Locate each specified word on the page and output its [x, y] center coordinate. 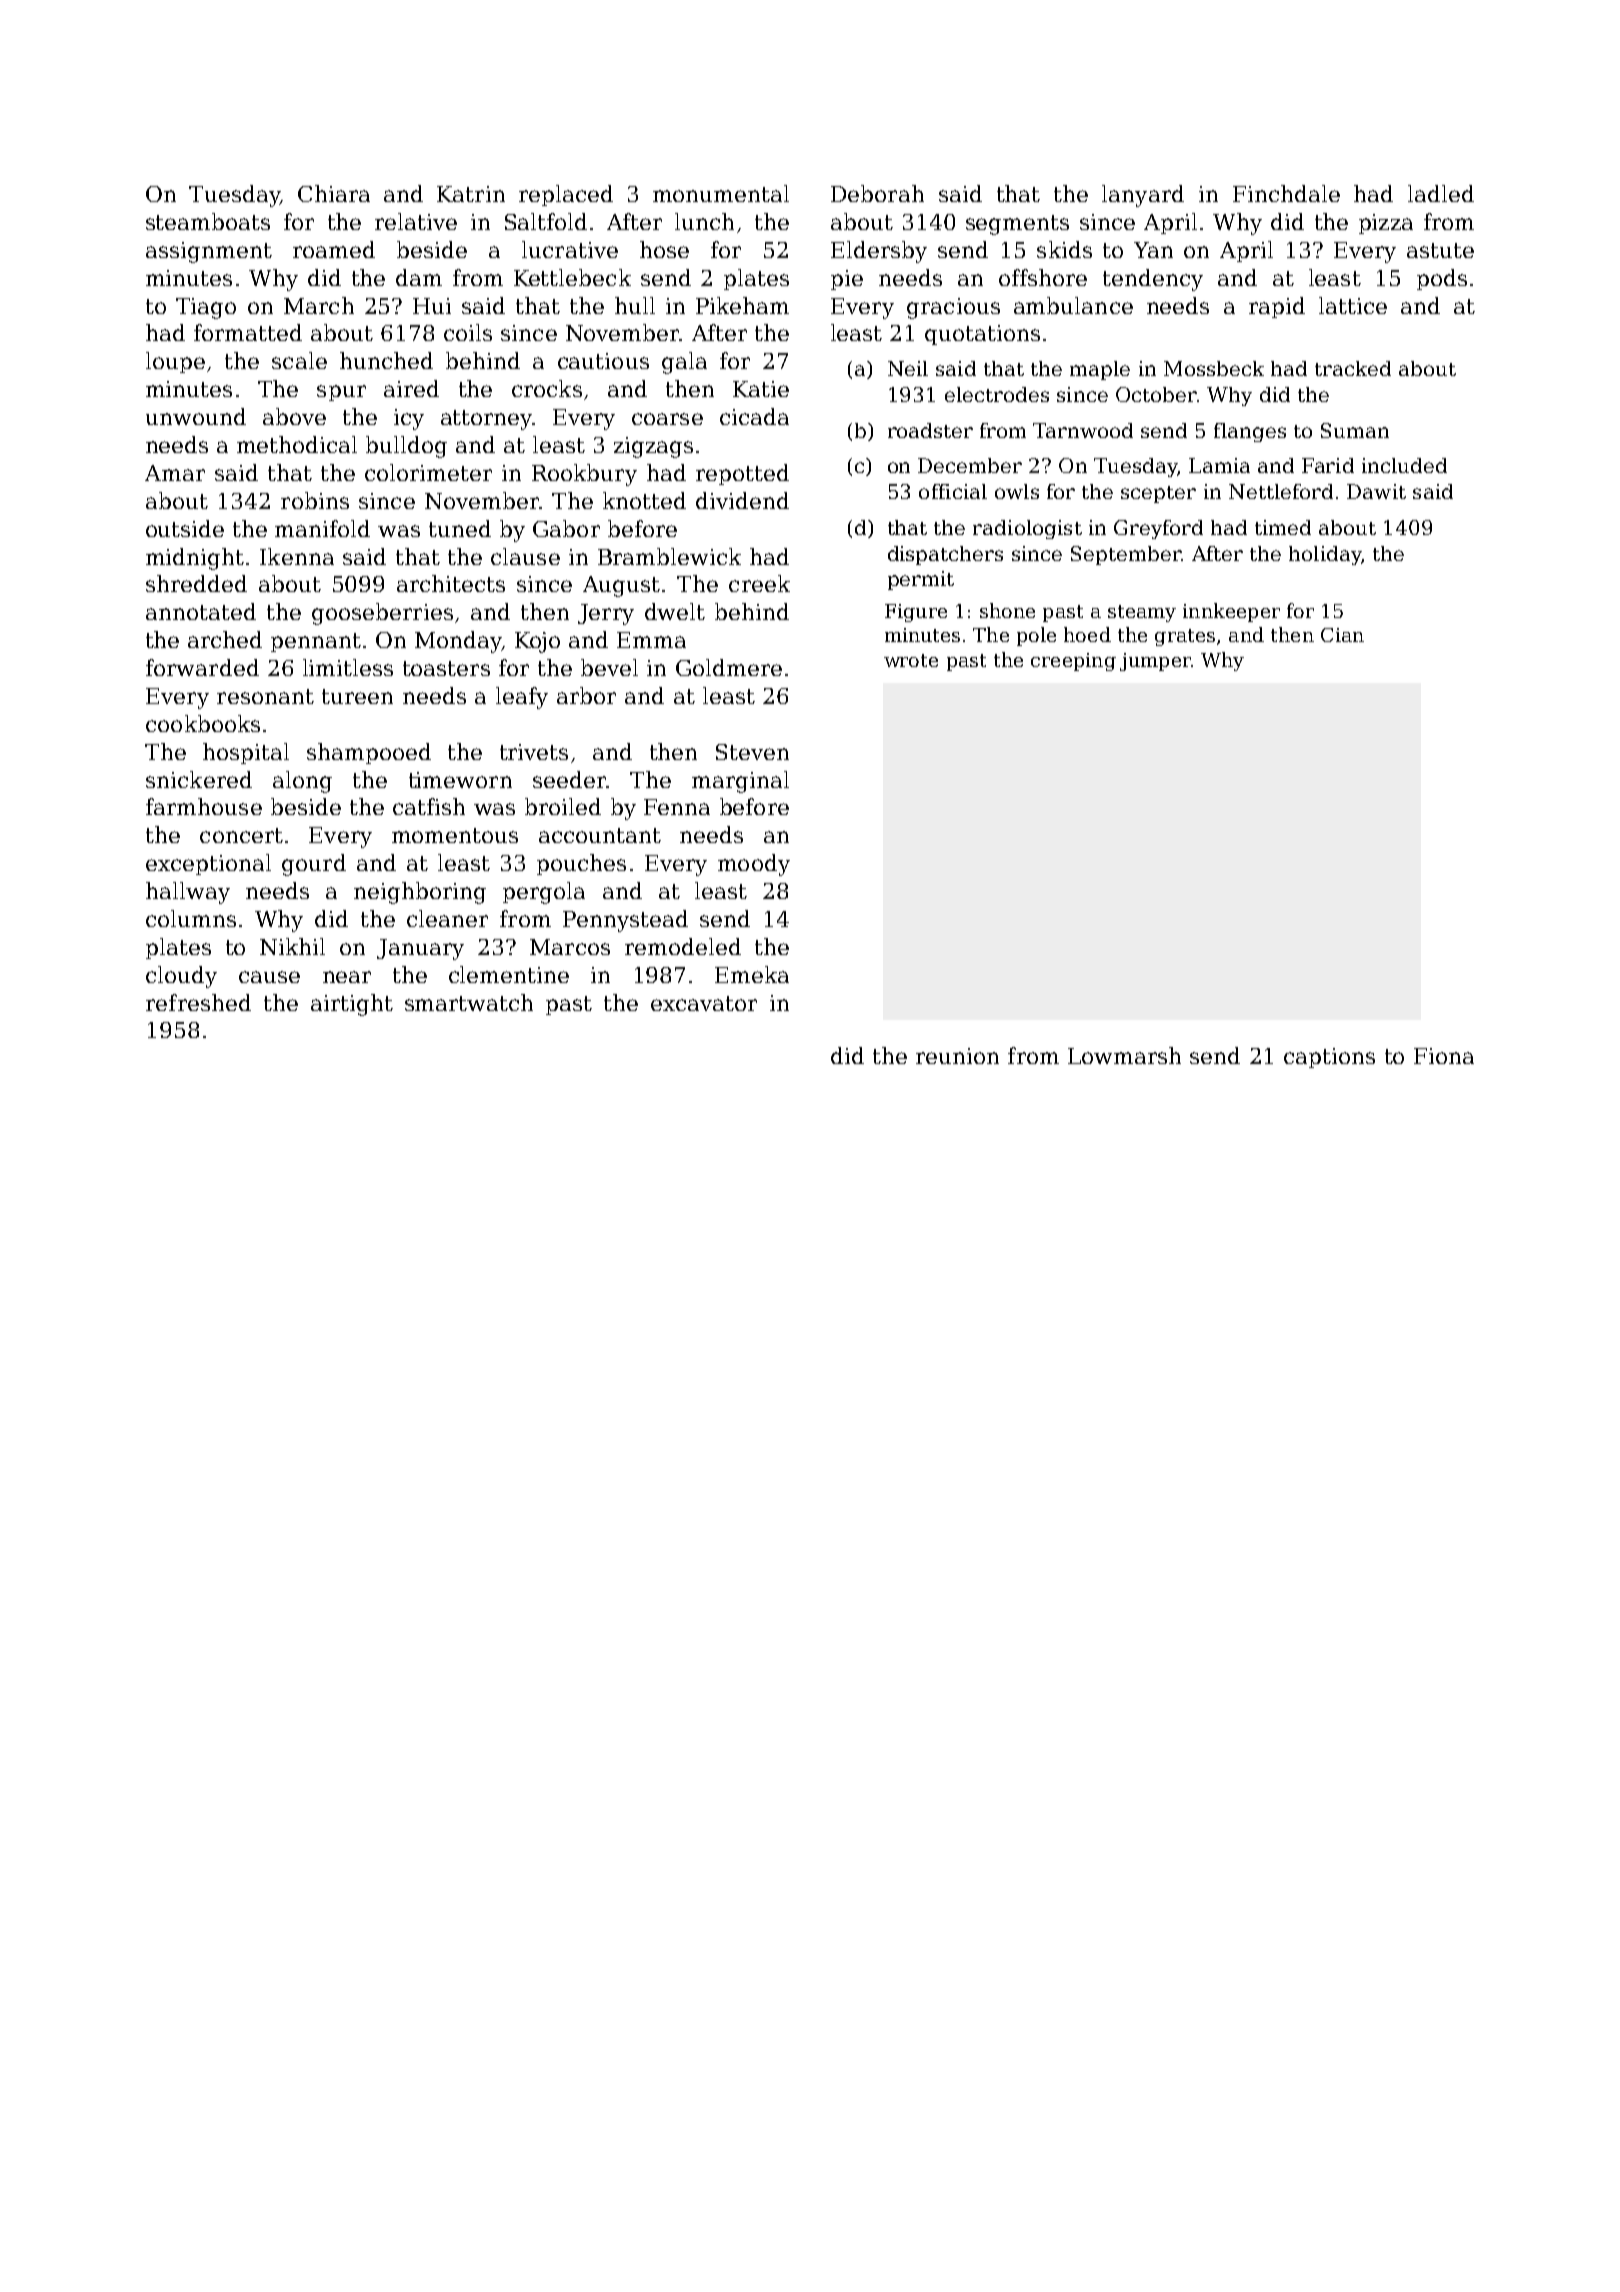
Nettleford [1281, 491]
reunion [957, 1056]
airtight [352, 1005]
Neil [908, 368]
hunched [386, 360]
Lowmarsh [1124, 1055]
